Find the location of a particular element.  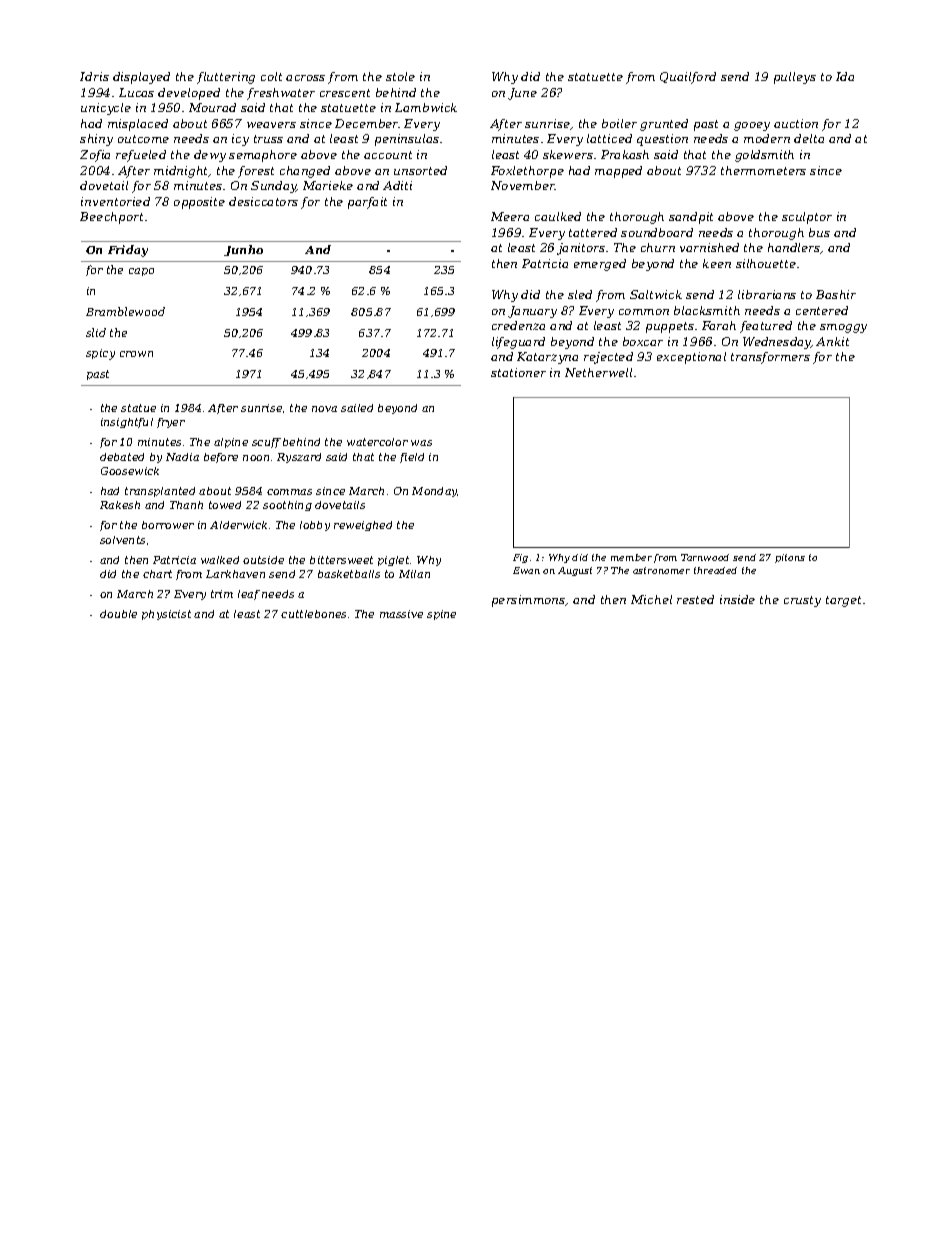

sailed is located at coordinates (357, 408).
